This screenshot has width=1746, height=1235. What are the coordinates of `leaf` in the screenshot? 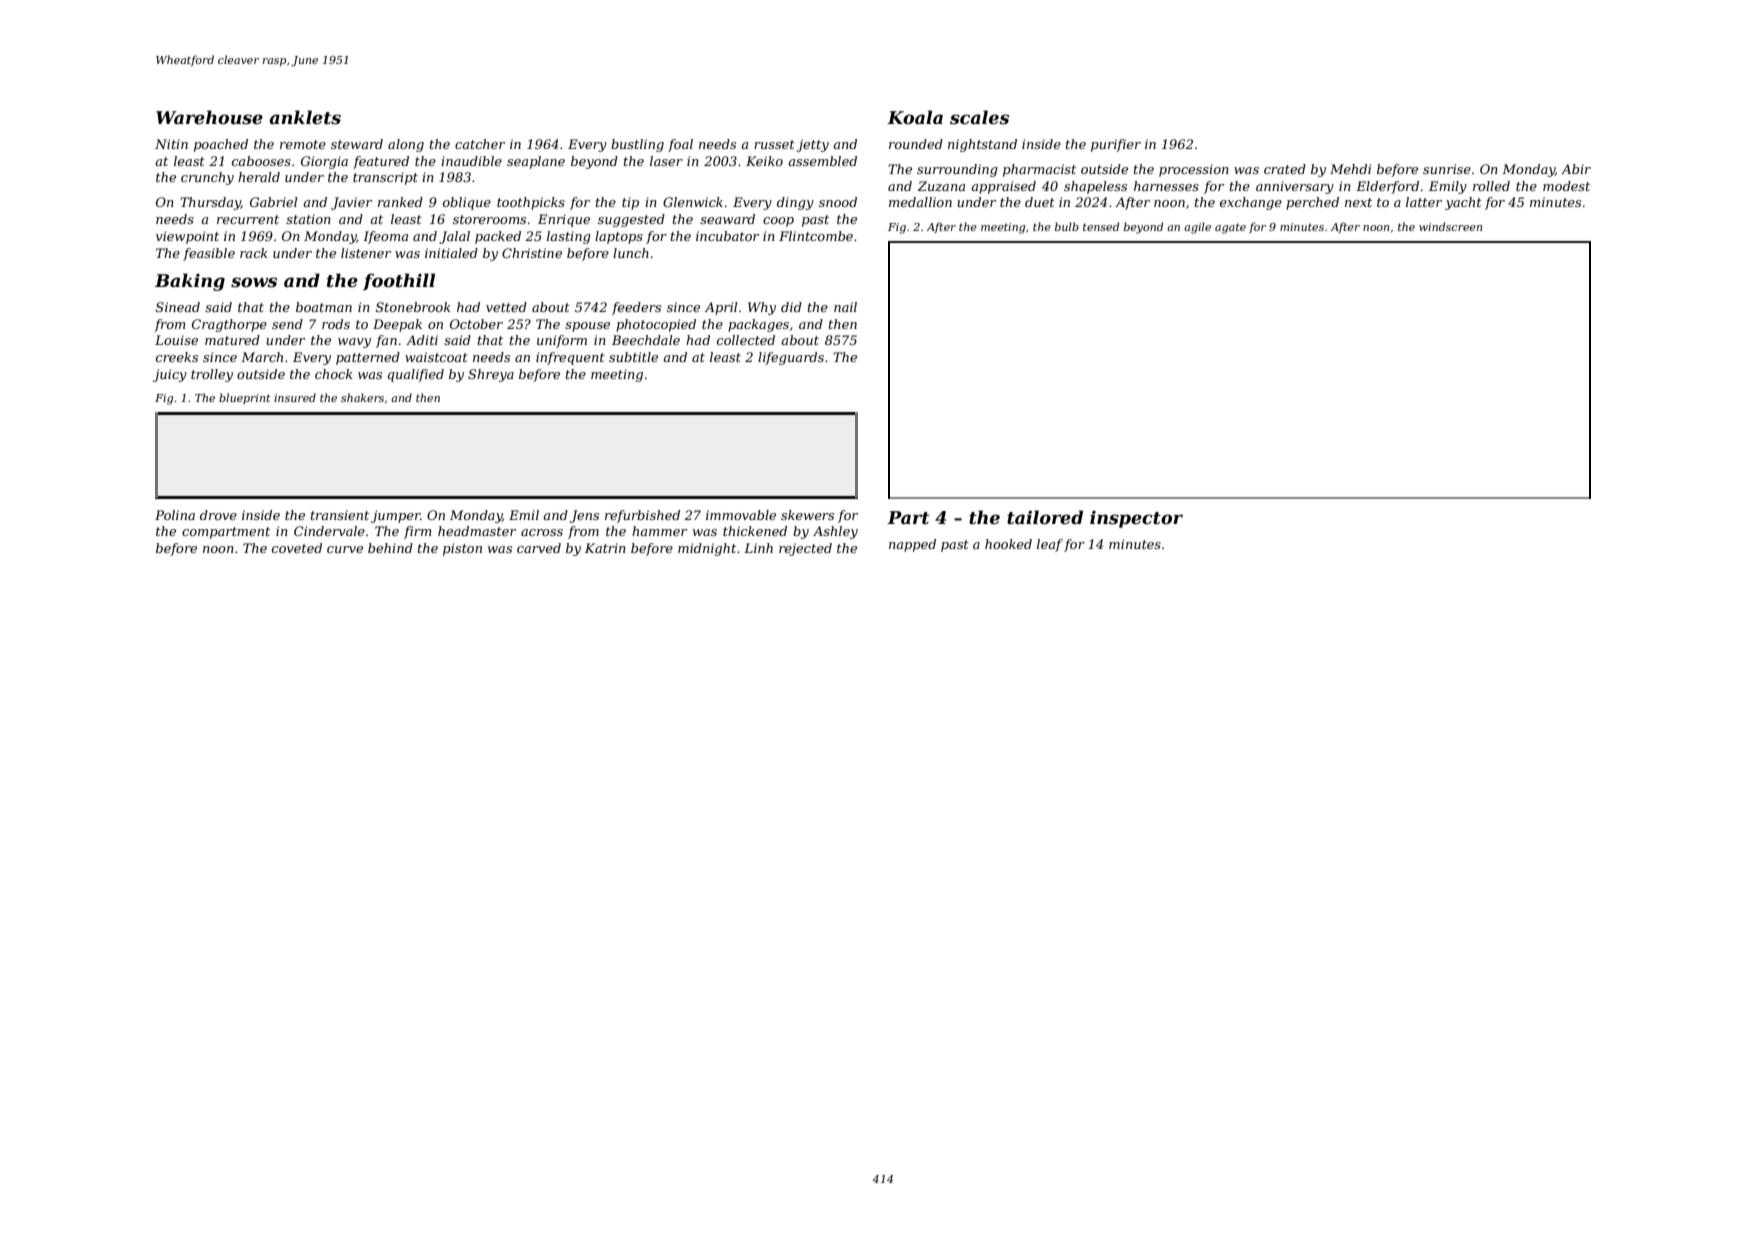 It's located at (1050, 545).
